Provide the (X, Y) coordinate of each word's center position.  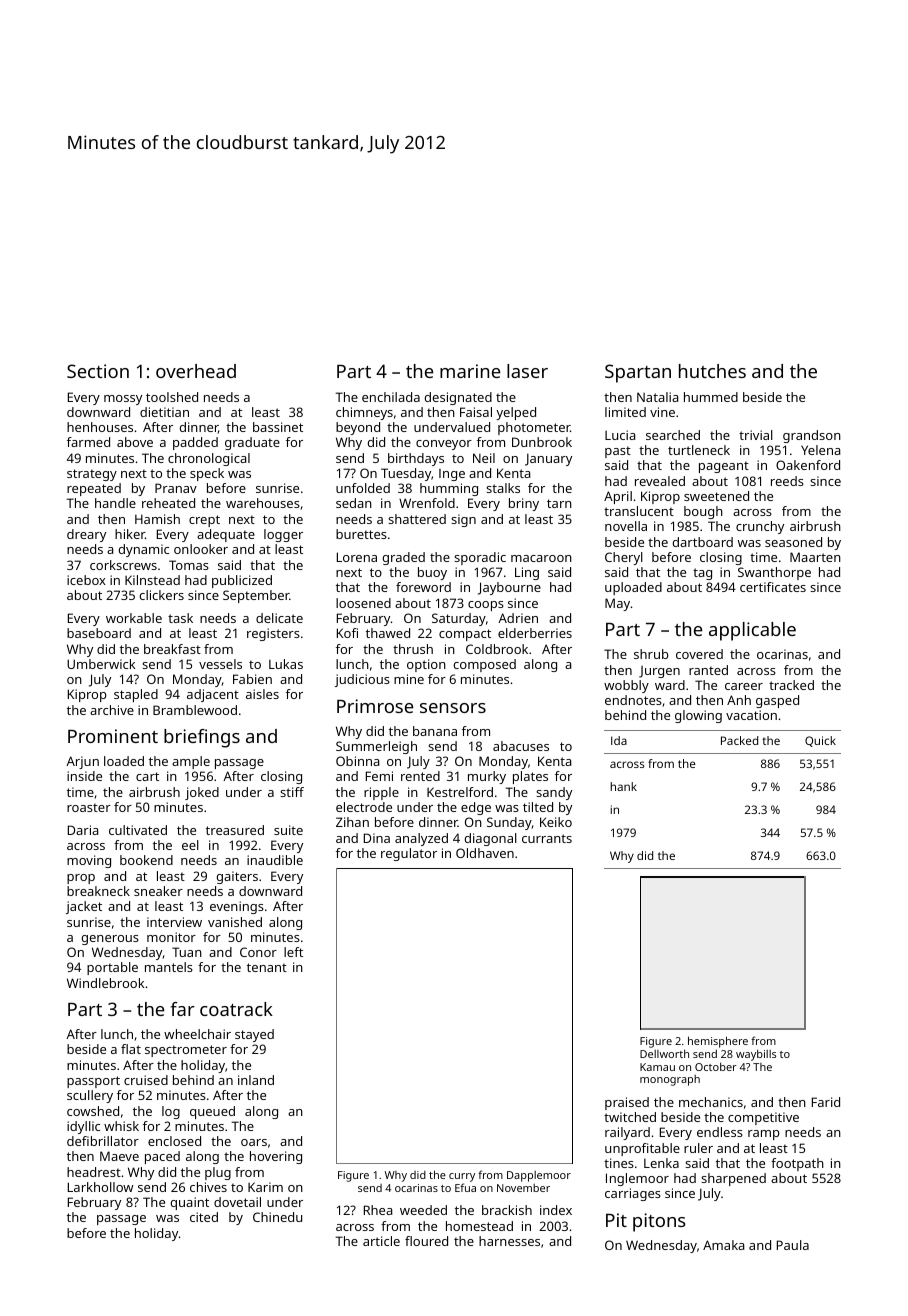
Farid (826, 1102)
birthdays (416, 459)
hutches (712, 371)
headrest (94, 1172)
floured (426, 1241)
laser (527, 371)
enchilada (391, 397)
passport (93, 1082)
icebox (86, 580)
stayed (254, 1035)
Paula (793, 1245)
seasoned (793, 542)
